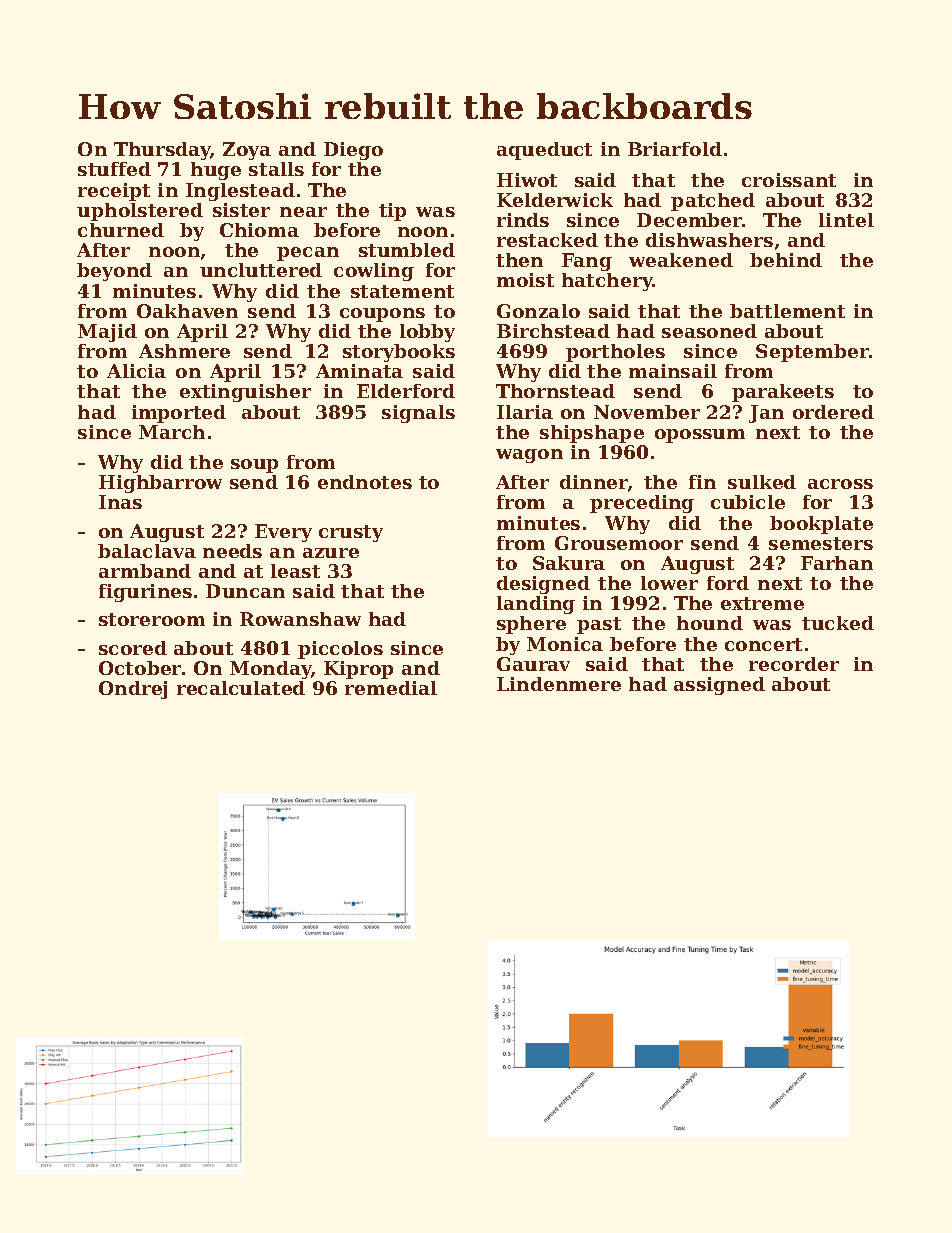 The width and height of the screenshot is (952, 1233). What do you see at coordinates (833, 412) in the screenshot?
I see `ordered` at bounding box center [833, 412].
